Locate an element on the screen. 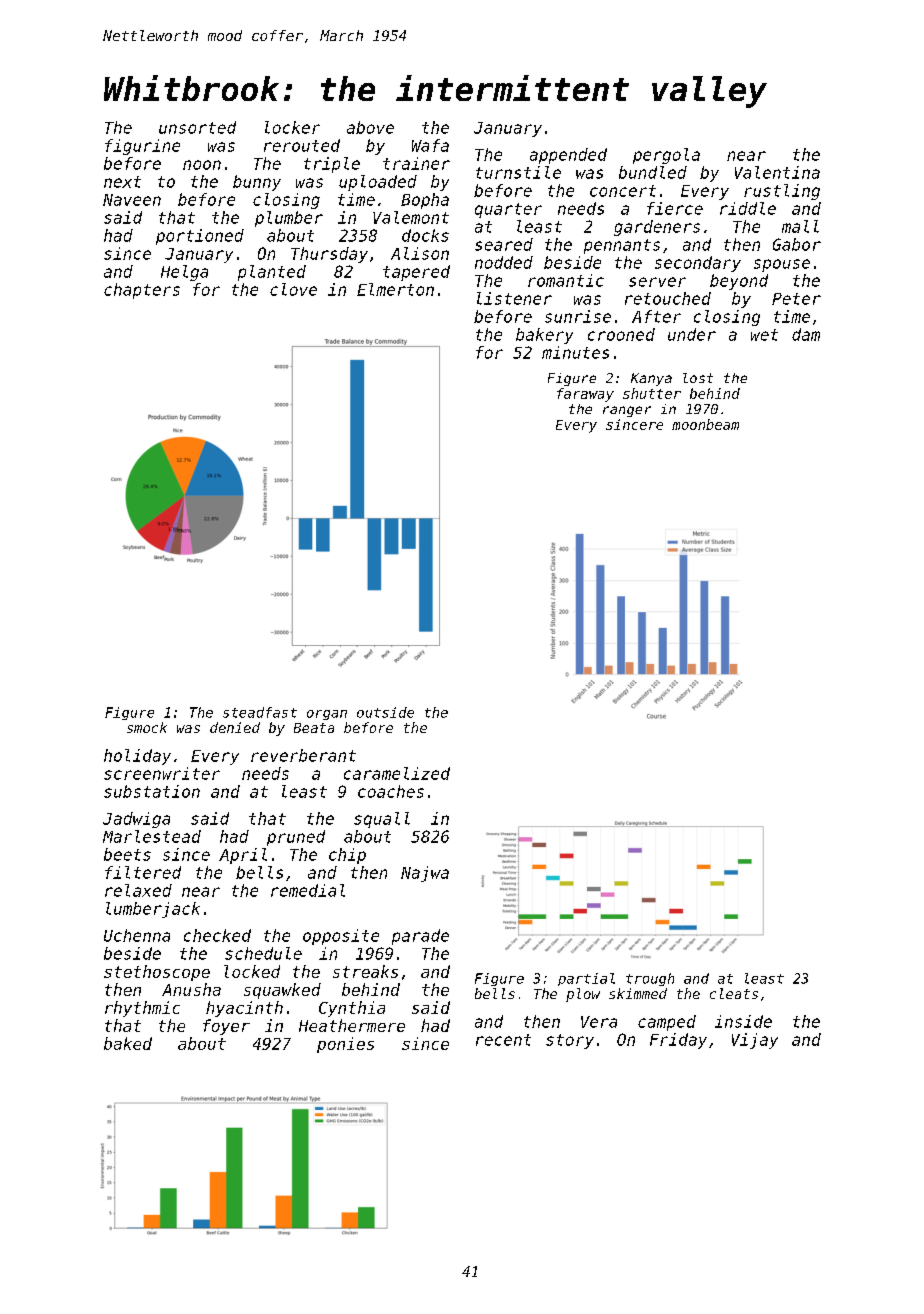 Image resolution: width=924 pixels, height=1314 pixels. smock is located at coordinates (147, 727).
